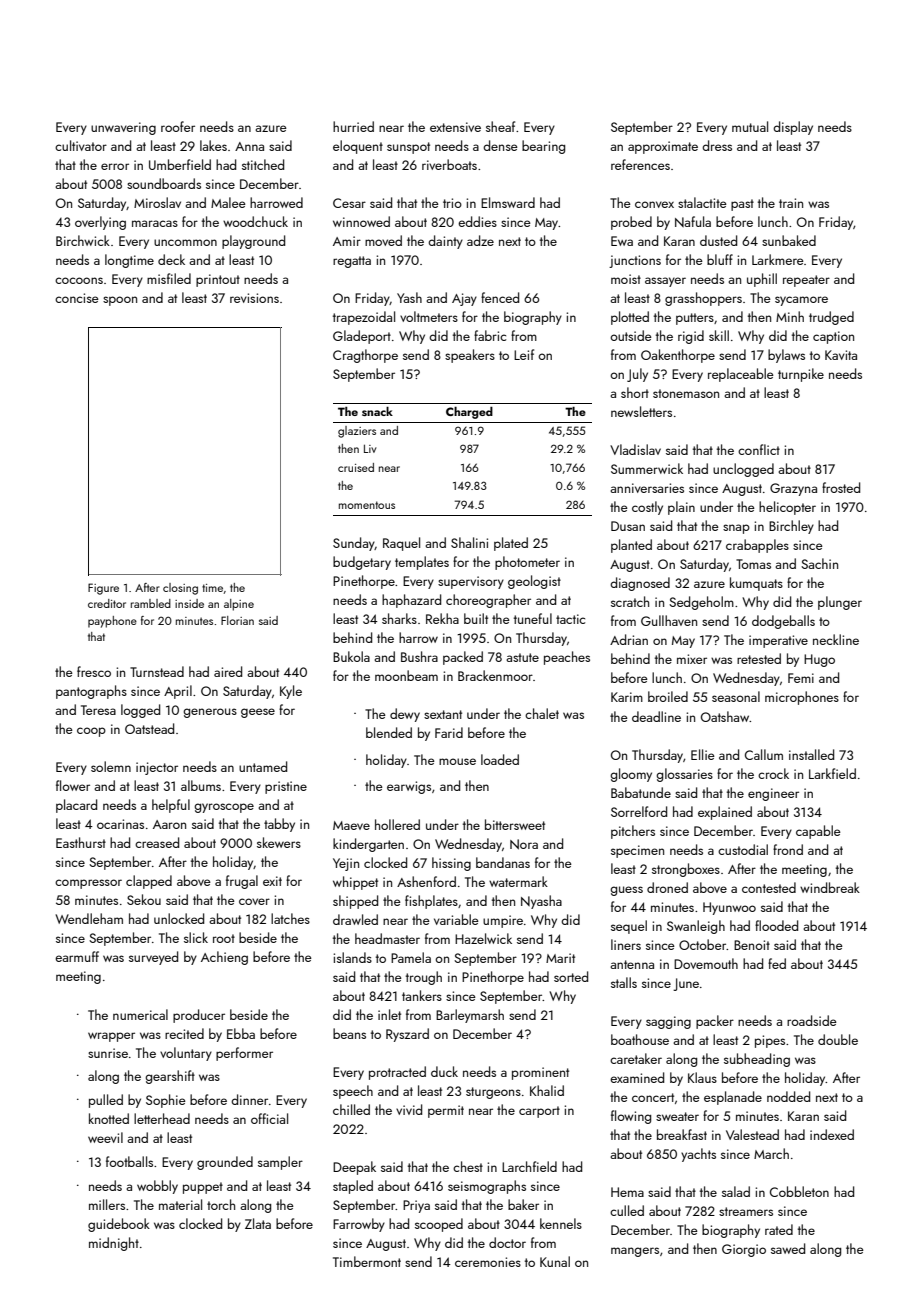 Image resolution: width=924 pixels, height=1308 pixels. Describe the element at coordinates (88, 884) in the screenshot. I see `compressor` at that location.
